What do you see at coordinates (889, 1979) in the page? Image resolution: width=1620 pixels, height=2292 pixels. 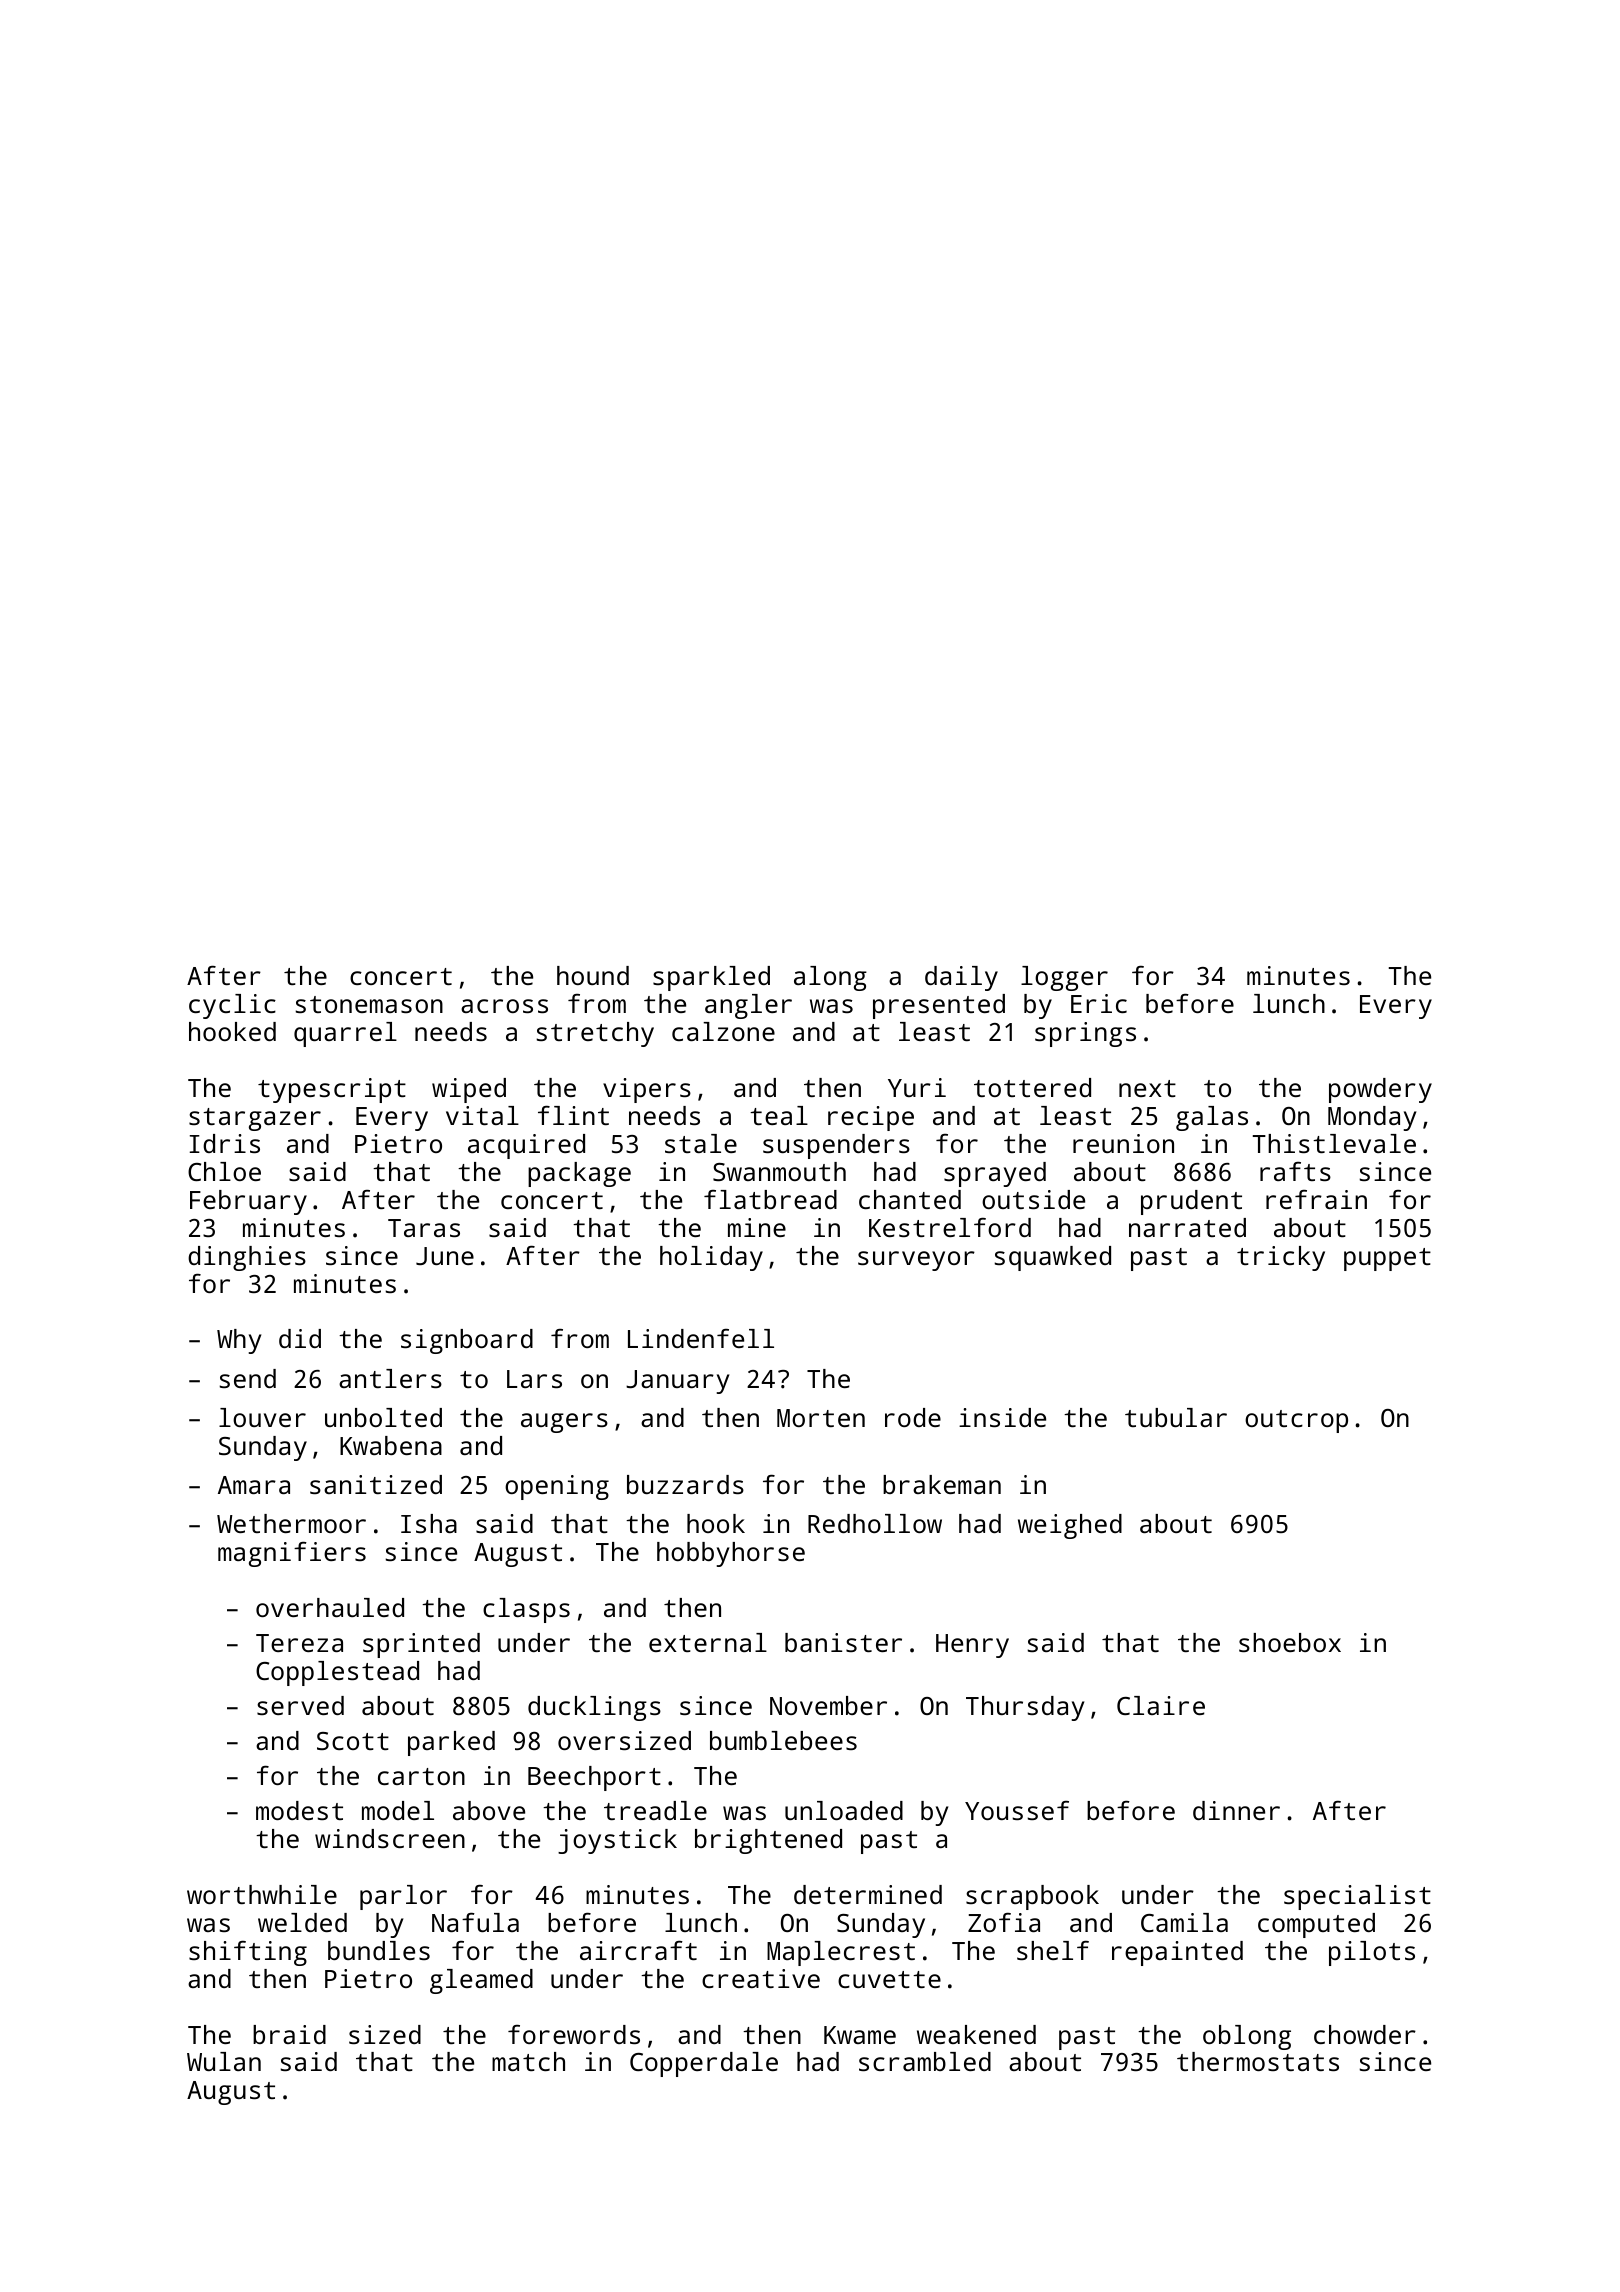 I see `cuvette` at bounding box center [889, 1979].
